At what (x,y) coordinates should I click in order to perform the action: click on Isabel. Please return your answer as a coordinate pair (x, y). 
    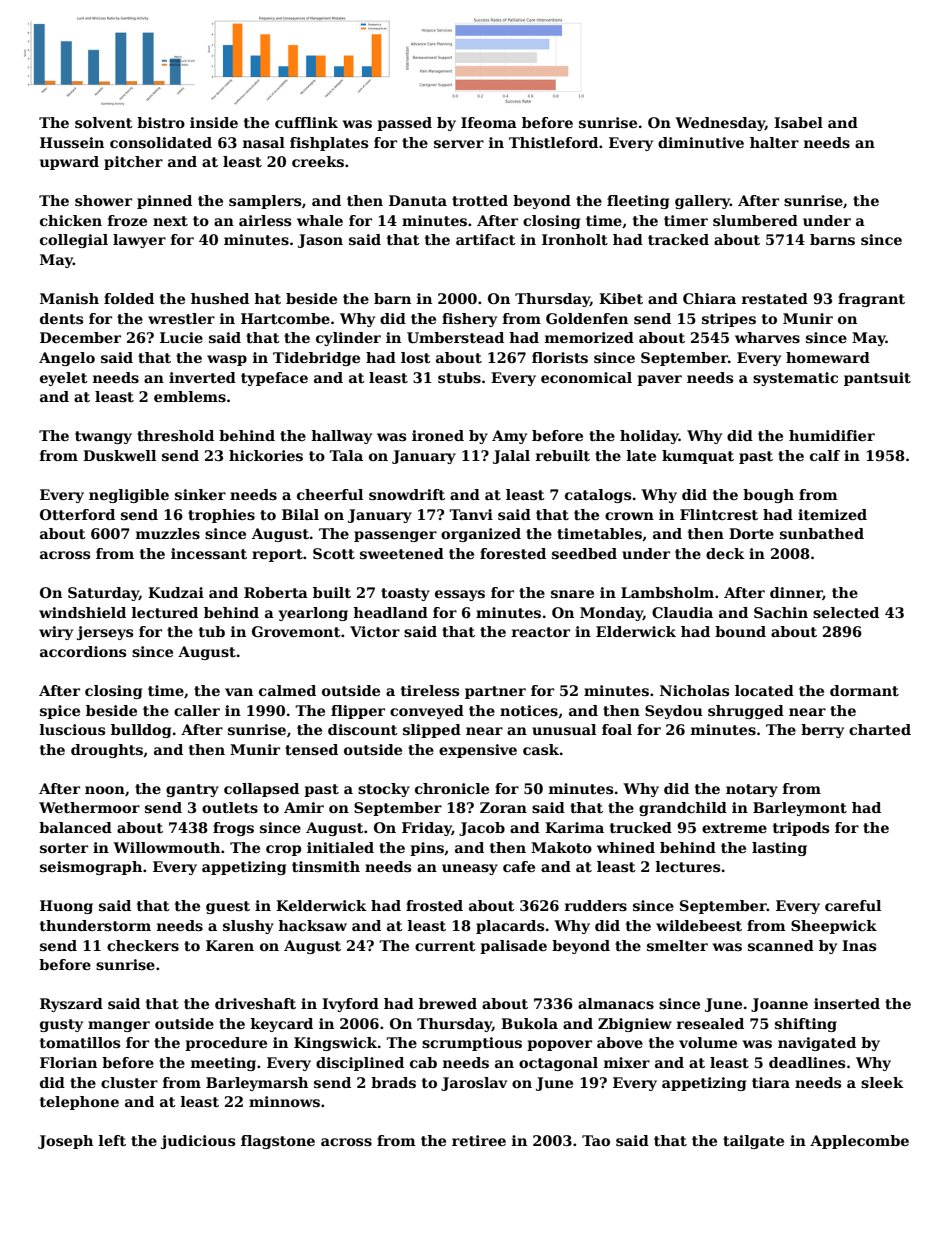
    Looking at the image, I should click on (798, 122).
